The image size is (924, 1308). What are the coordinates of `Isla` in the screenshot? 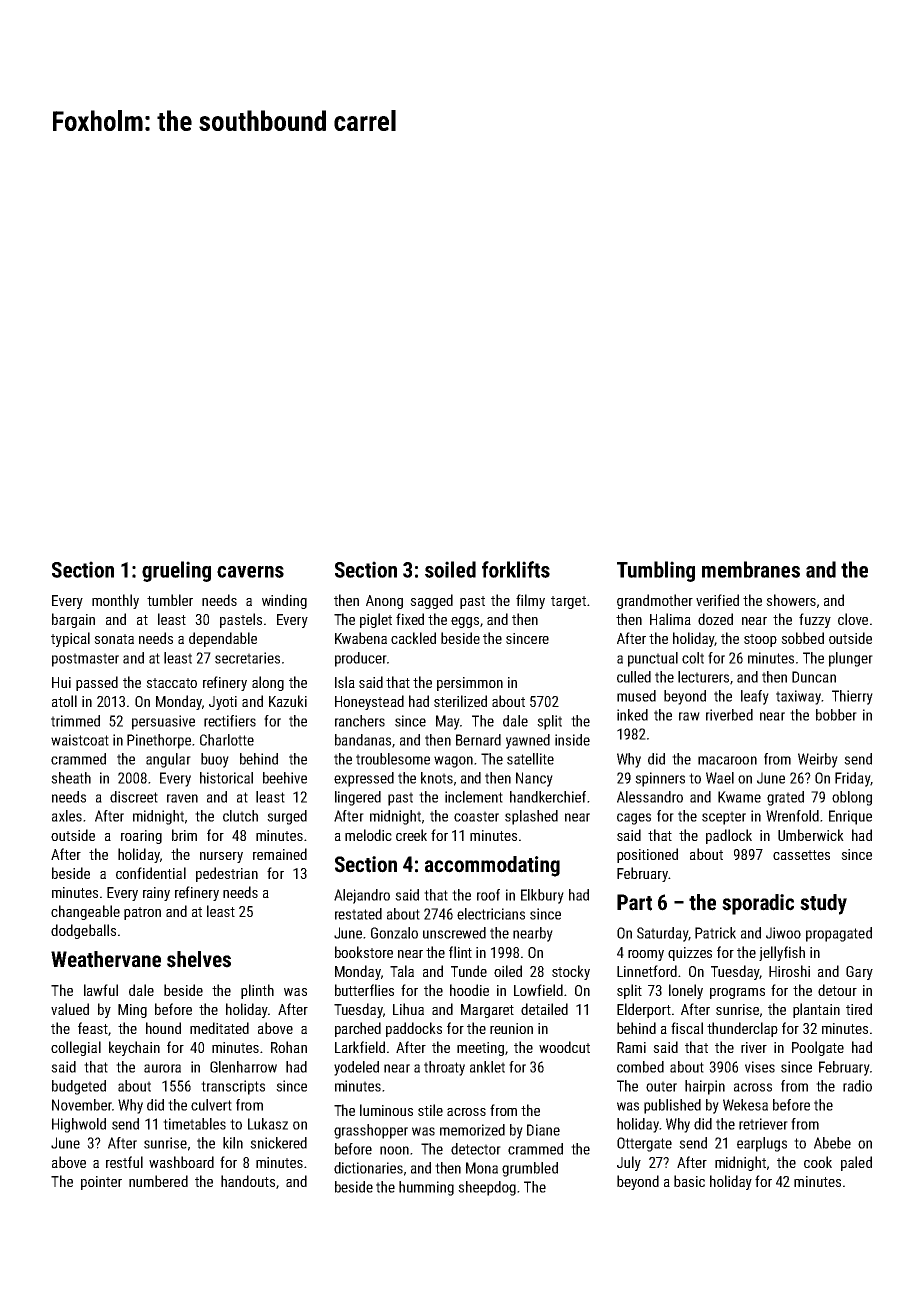 It's located at (345, 682).
